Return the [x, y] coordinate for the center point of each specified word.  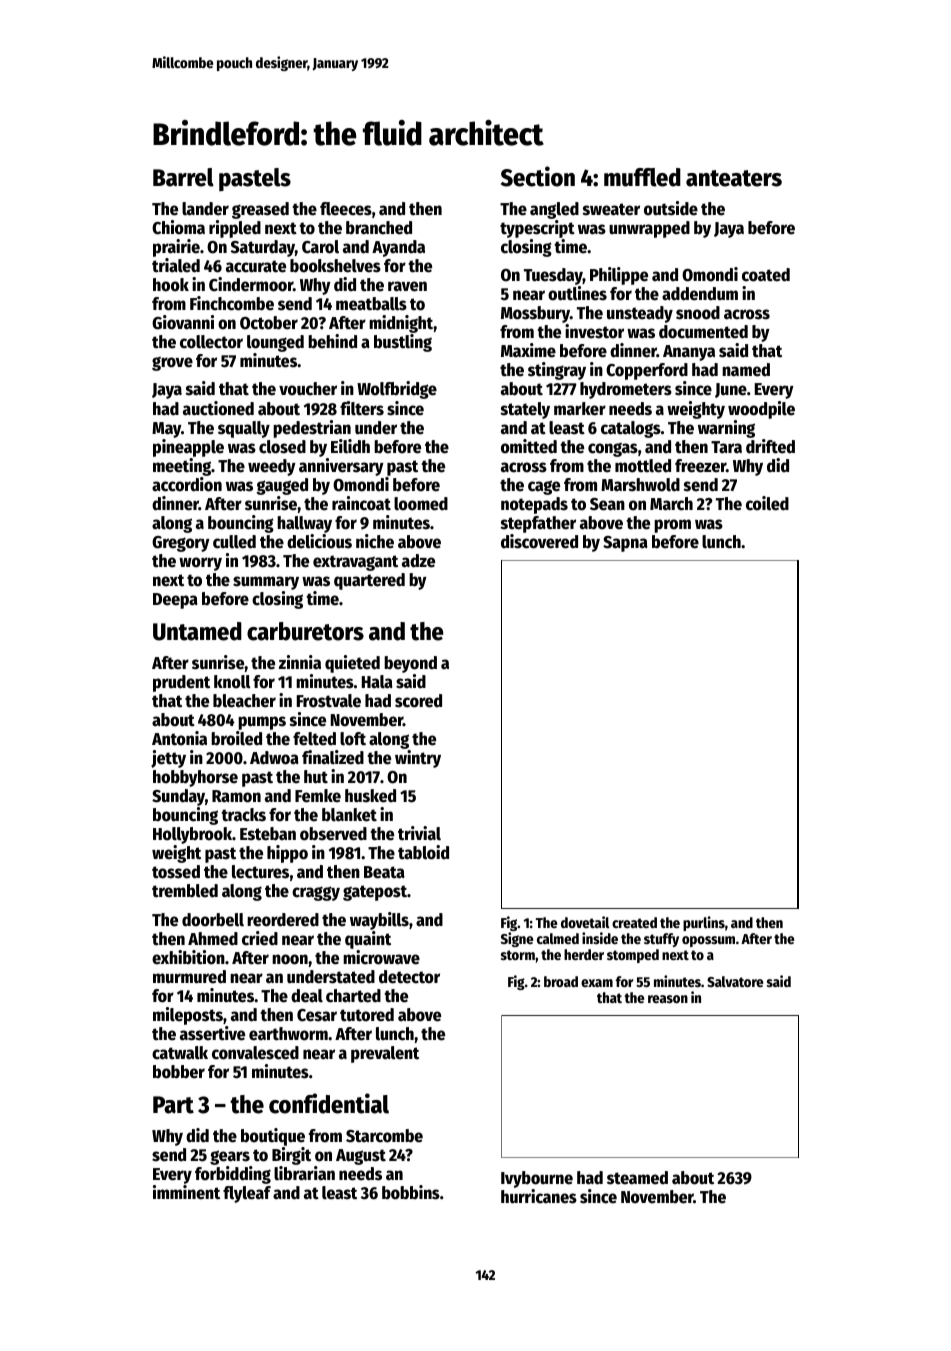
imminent [186, 1192]
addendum [700, 294]
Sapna [625, 544]
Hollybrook [192, 835]
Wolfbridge [397, 390]
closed [282, 447]
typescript [537, 229]
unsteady [640, 314]
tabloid [423, 852]
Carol [320, 247]
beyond [410, 664]
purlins [704, 923]
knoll [232, 682]
